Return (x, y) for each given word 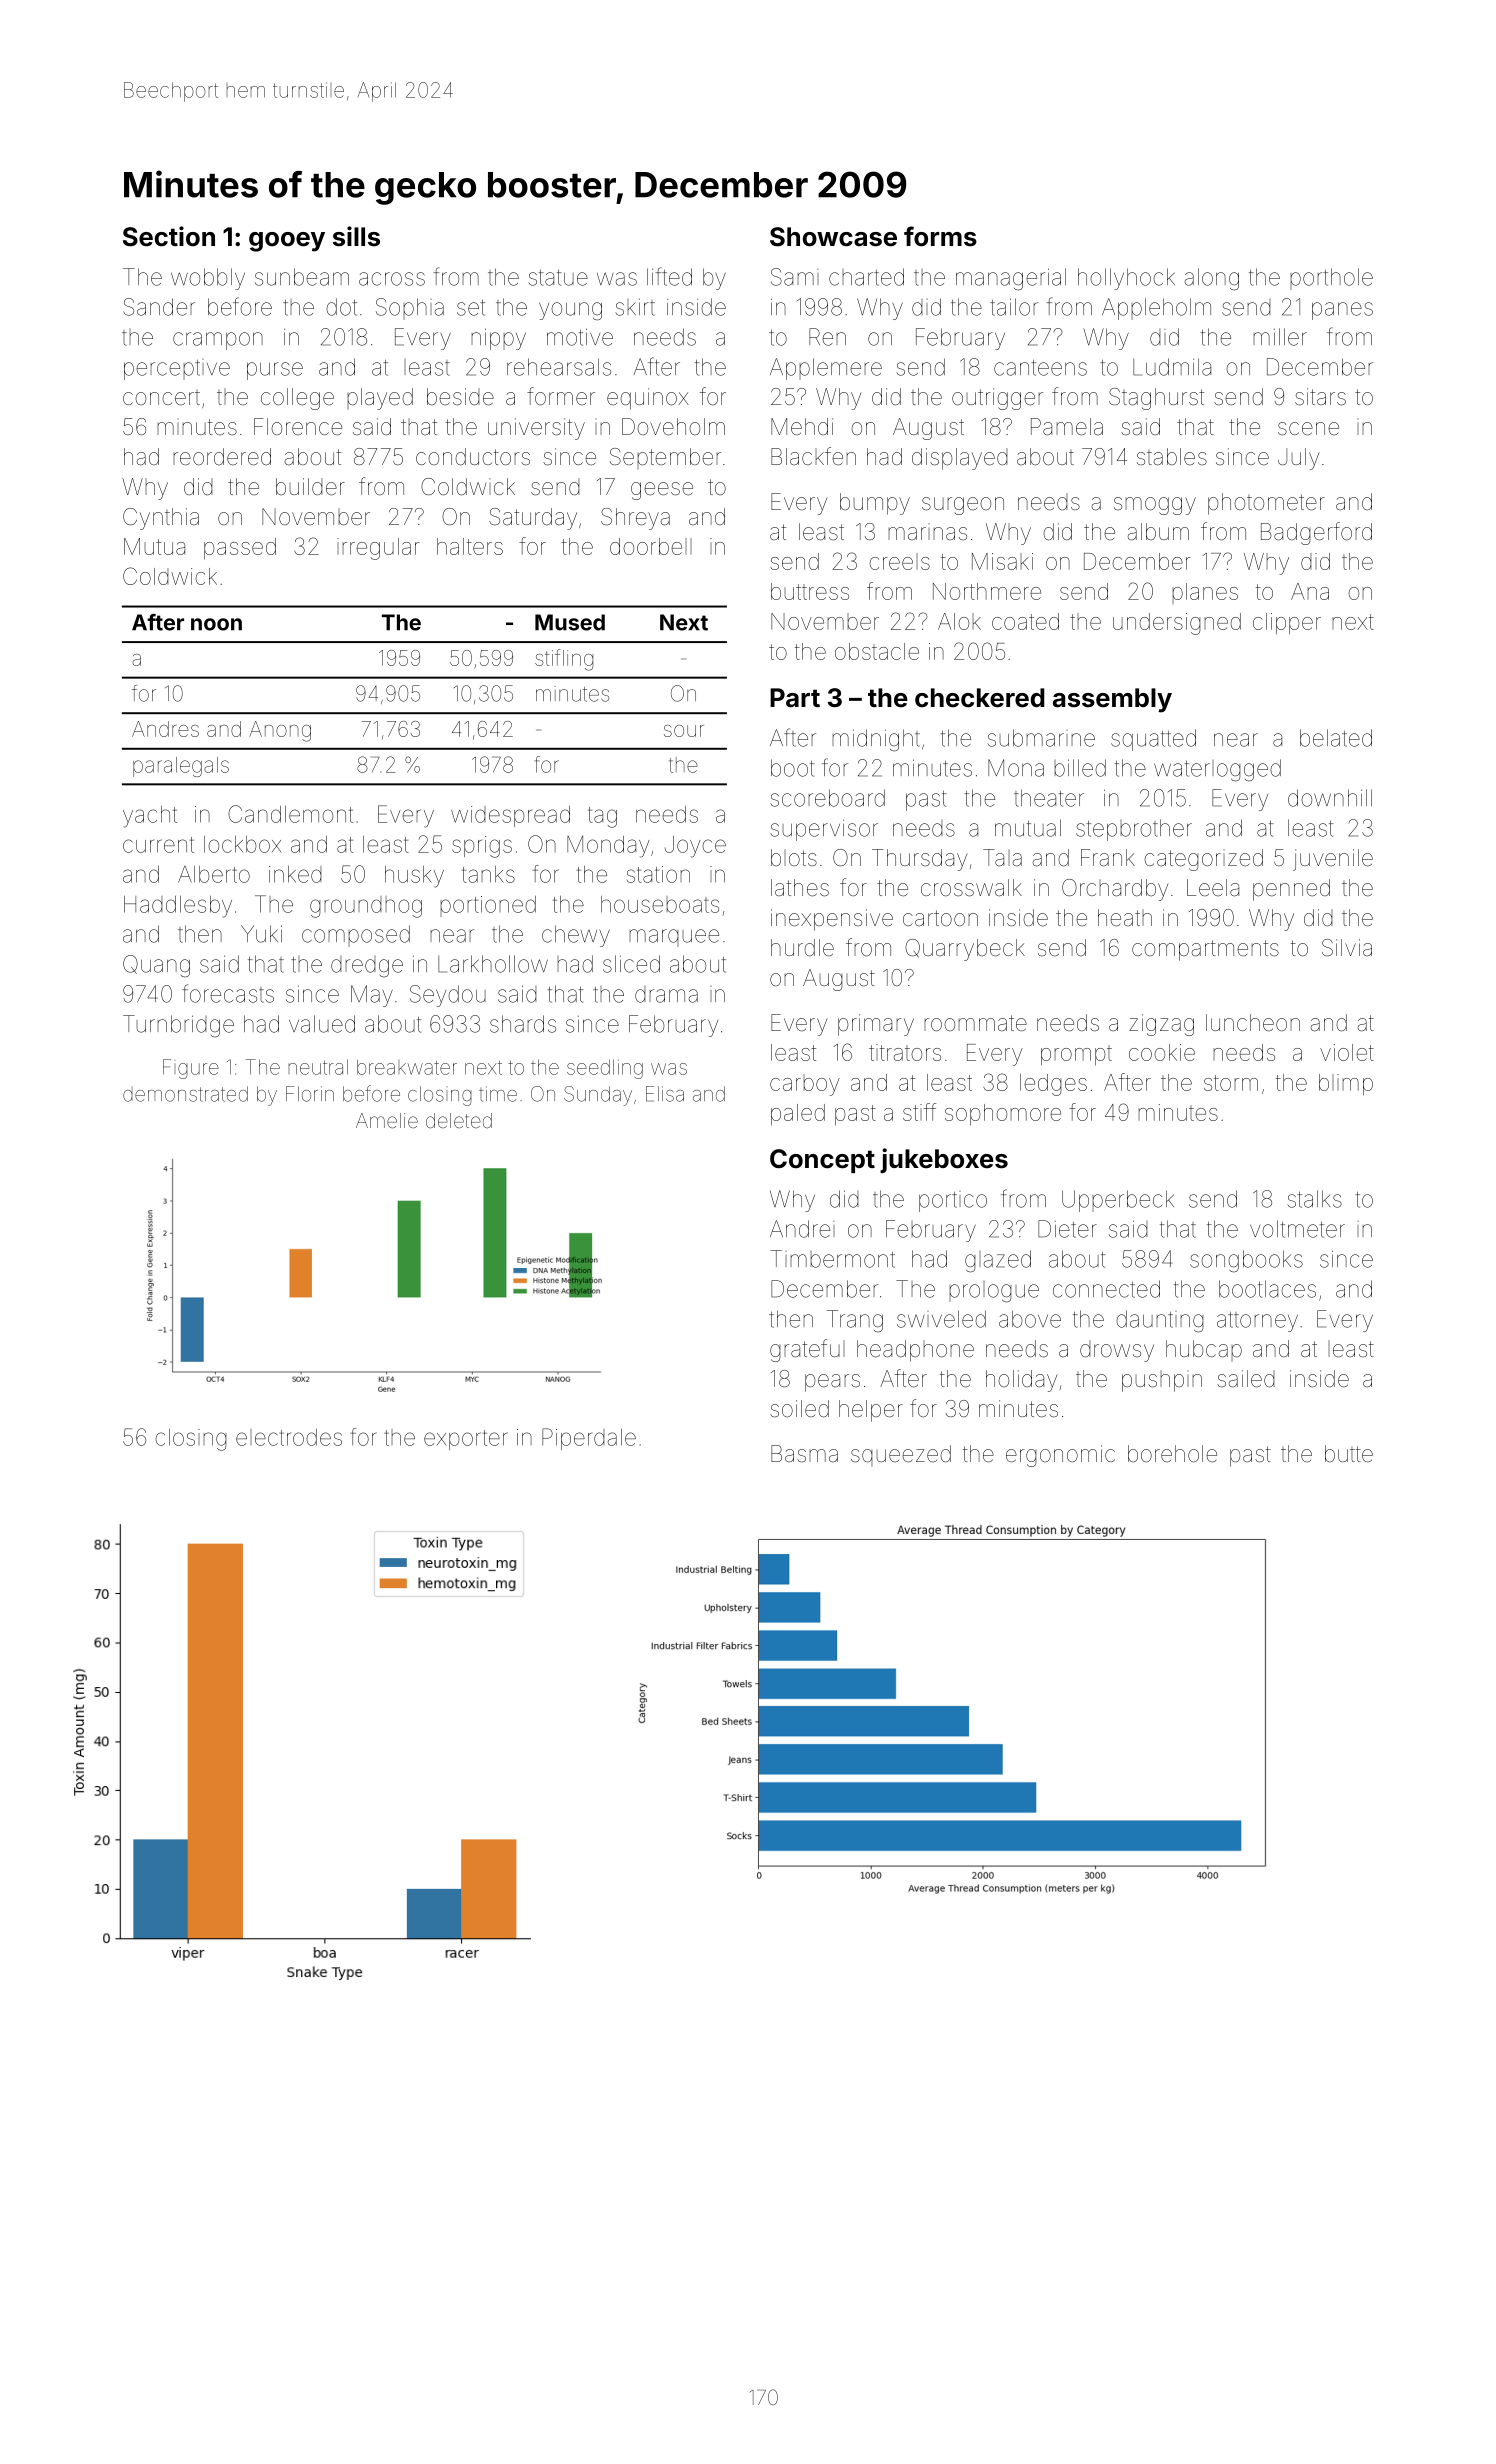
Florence (298, 427)
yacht (150, 817)
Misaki (1002, 561)
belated (1336, 738)
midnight (876, 740)
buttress (810, 591)
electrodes (289, 1437)
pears (832, 1383)
